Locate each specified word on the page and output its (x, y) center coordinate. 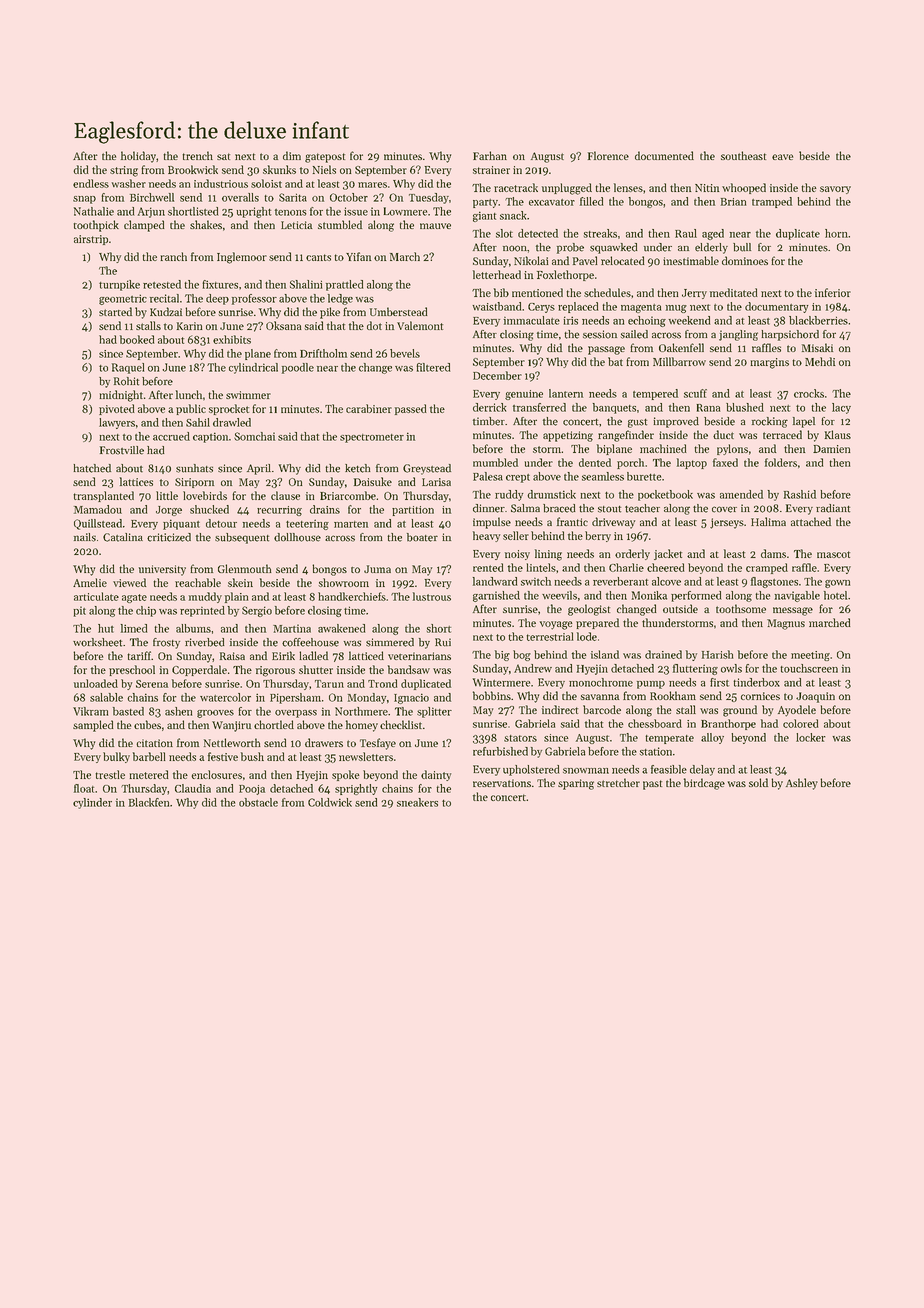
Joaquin (815, 697)
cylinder (92, 803)
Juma (377, 569)
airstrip (91, 240)
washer (129, 183)
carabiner (369, 408)
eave (782, 157)
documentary (777, 307)
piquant (181, 524)
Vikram (90, 711)
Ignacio (411, 698)
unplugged (567, 189)
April (259, 469)
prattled (344, 285)
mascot (833, 554)
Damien (831, 449)
